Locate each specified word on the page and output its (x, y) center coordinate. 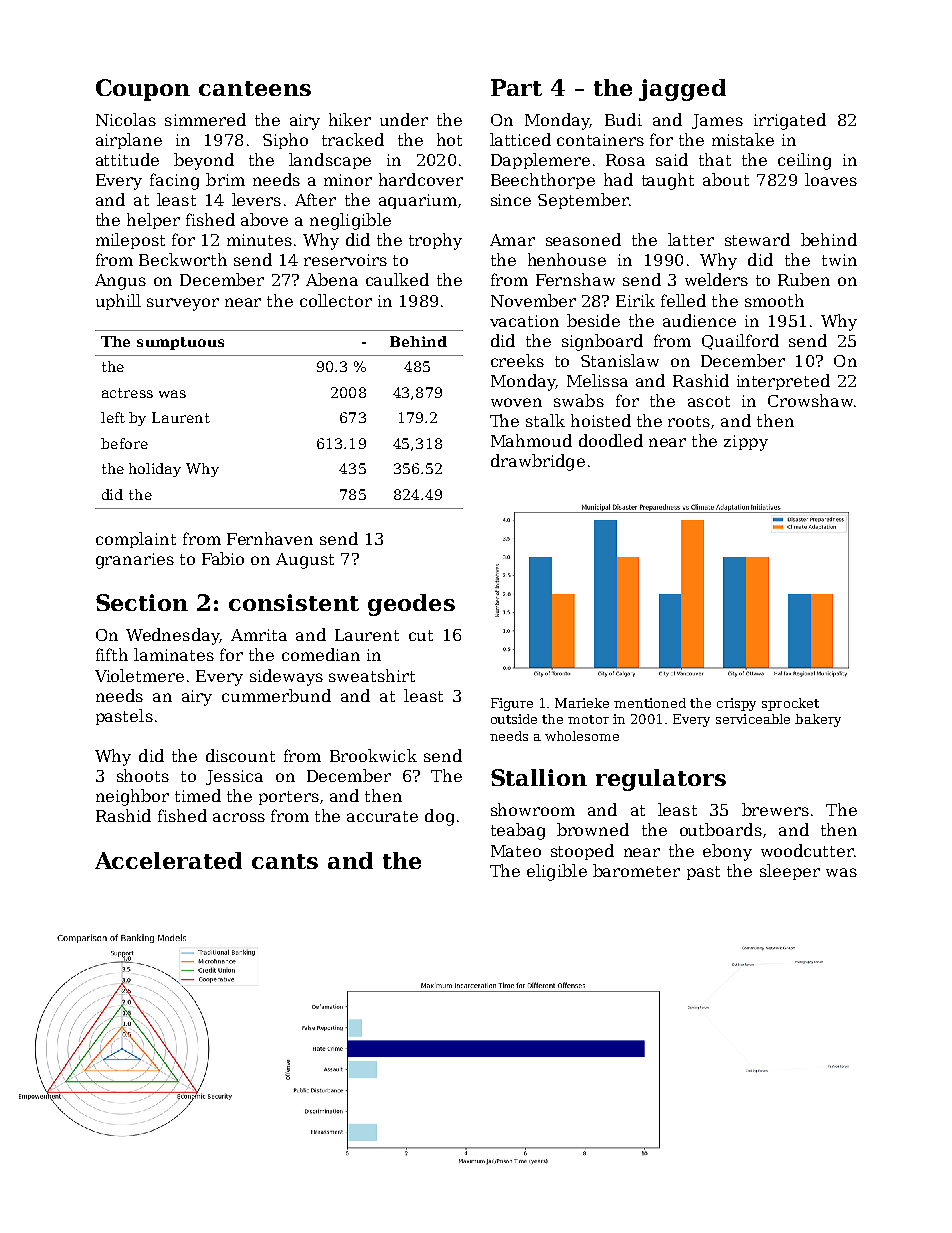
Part (516, 87)
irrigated (790, 121)
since (511, 200)
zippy (746, 443)
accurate (382, 816)
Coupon (143, 90)
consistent (294, 602)
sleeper (790, 872)
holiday (155, 470)
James (717, 121)
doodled (611, 440)
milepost (130, 241)
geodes (411, 605)
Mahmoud (531, 440)
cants (285, 861)
